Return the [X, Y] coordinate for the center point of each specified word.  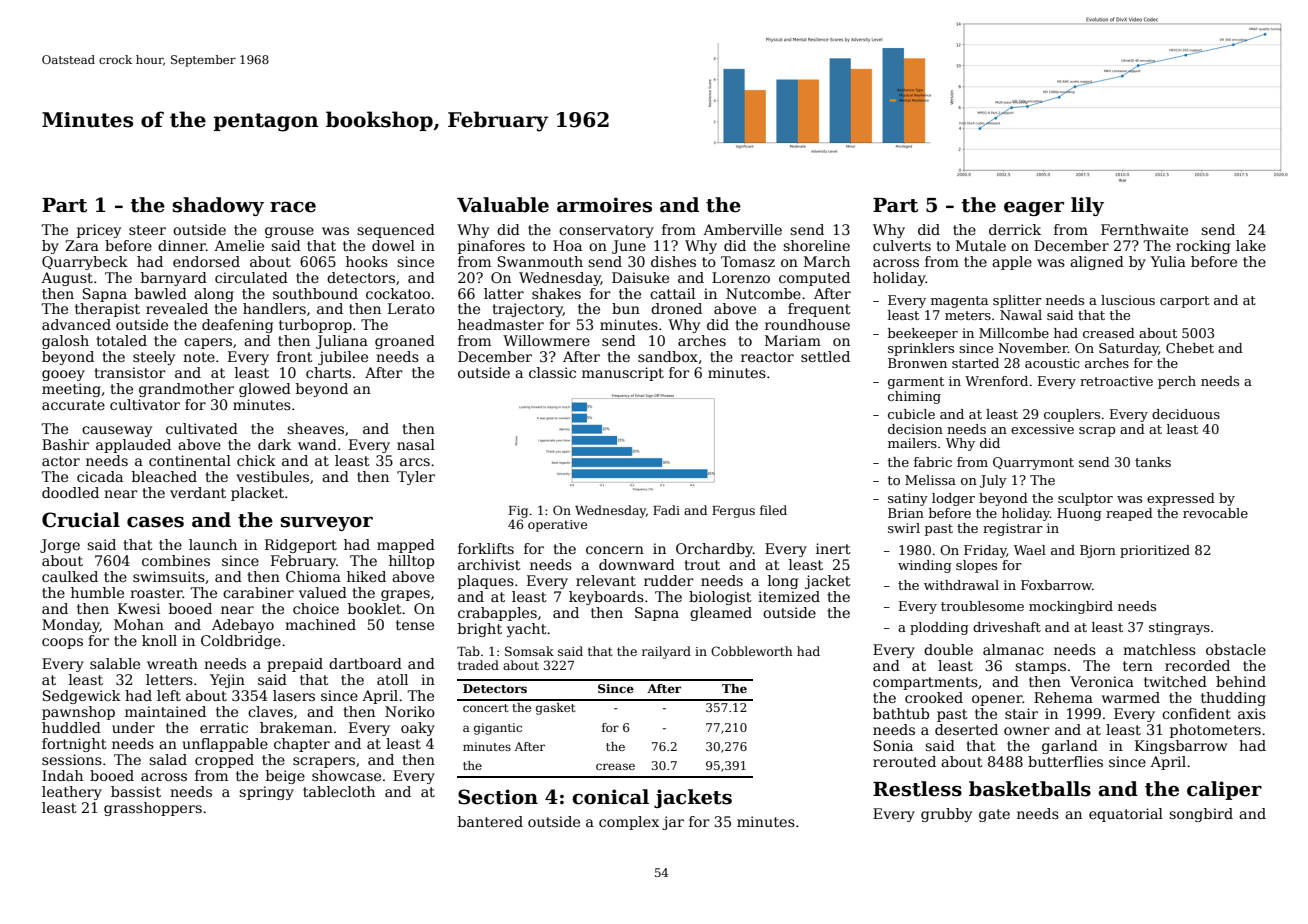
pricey [99, 231]
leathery [72, 793]
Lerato [411, 308]
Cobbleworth [751, 651]
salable [115, 663]
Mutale [981, 245]
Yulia [1168, 261]
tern [1138, 666]
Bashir [65, 444]
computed [814, 279]
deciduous [1186, 414]
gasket [555, 709]
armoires [604, 205]
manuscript [623, 374]
